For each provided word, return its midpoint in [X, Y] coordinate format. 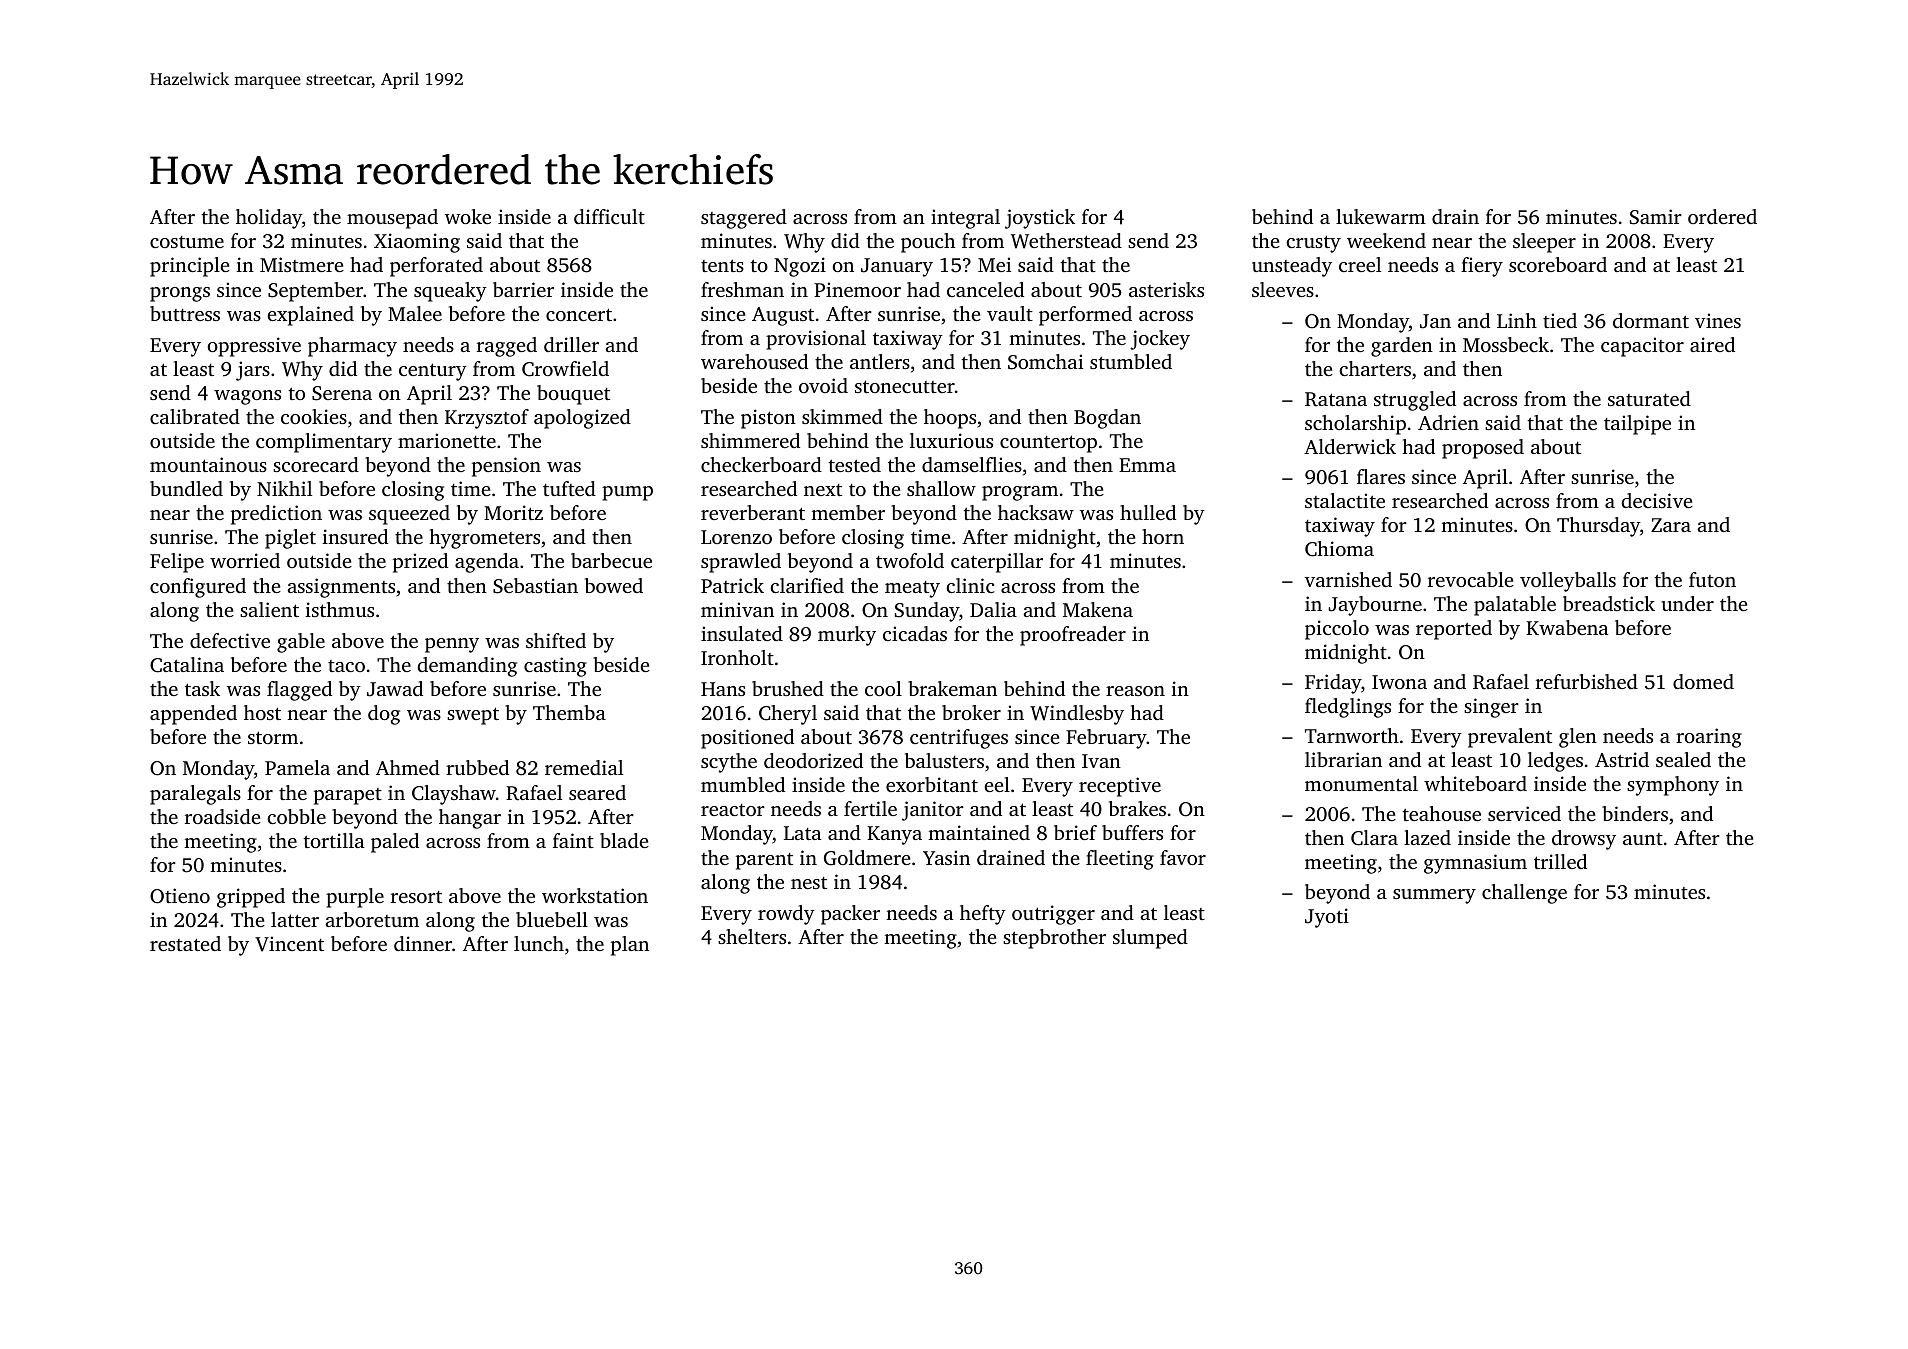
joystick [1040, 219]
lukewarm [1381, 216]
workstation [595, 895]
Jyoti [1327, 918]
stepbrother [1054, 939]
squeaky [450, 292]
